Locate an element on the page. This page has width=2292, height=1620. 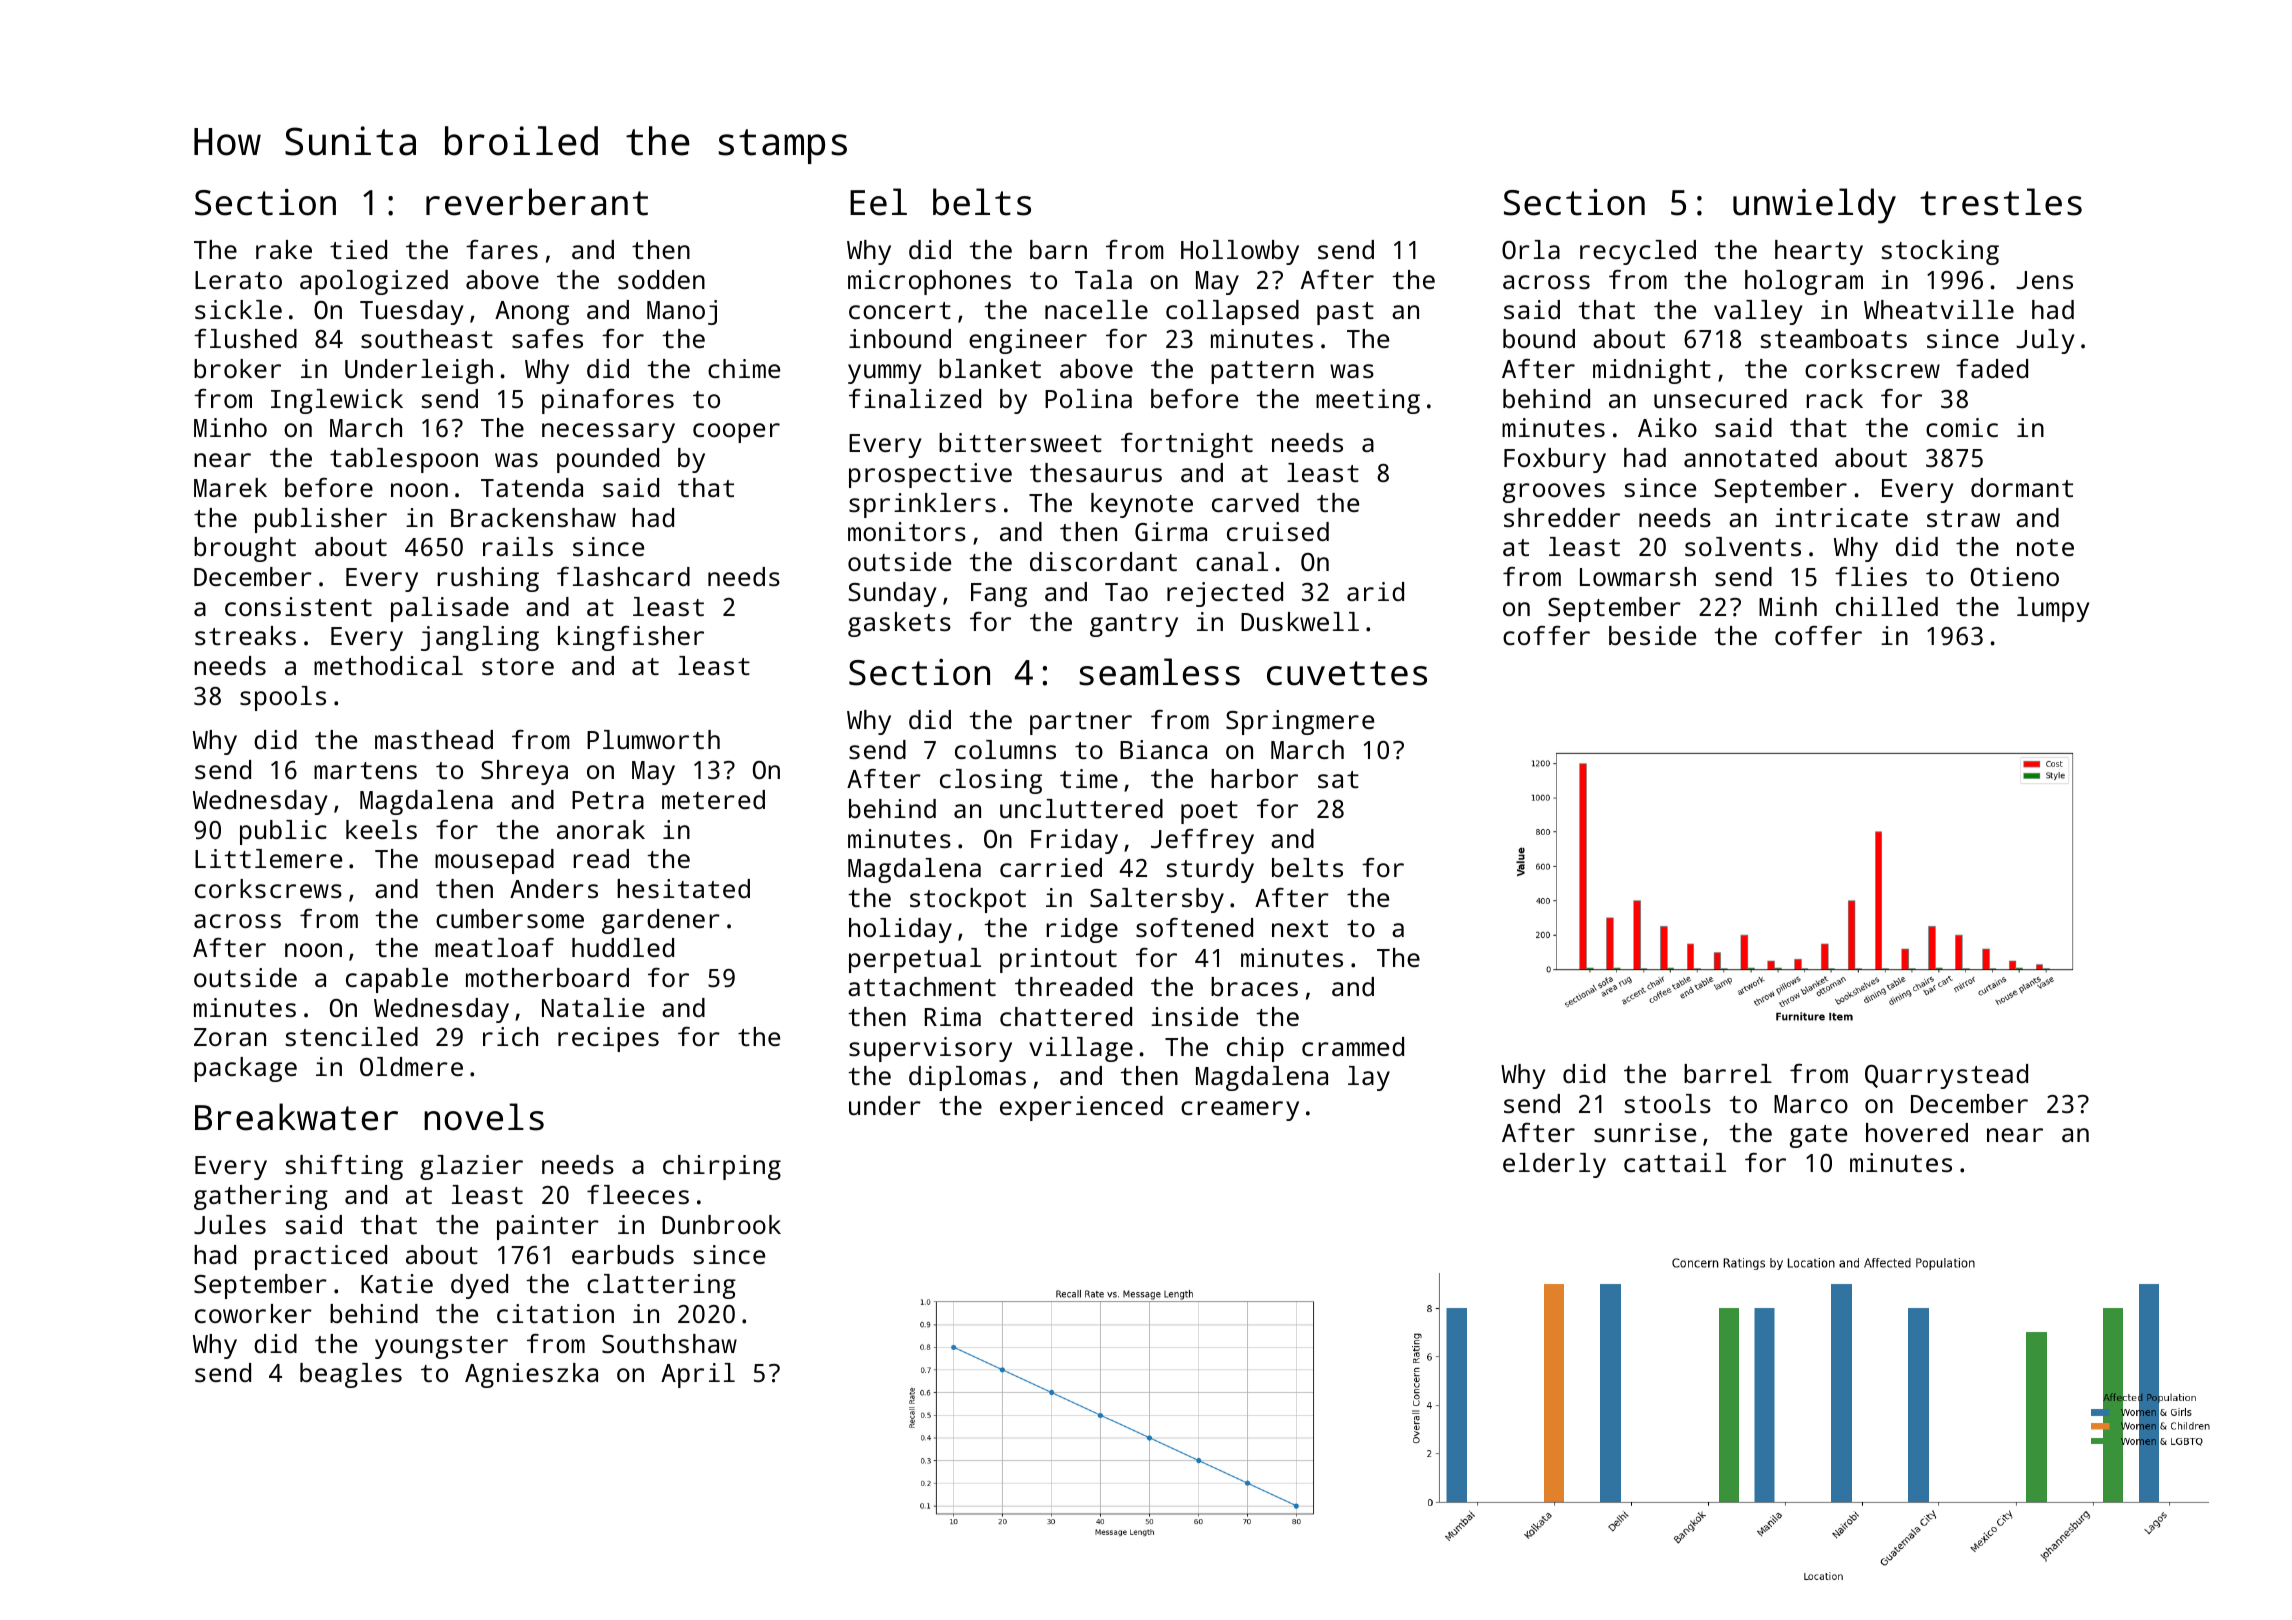
palisade is located at coordinates (450, 609).
